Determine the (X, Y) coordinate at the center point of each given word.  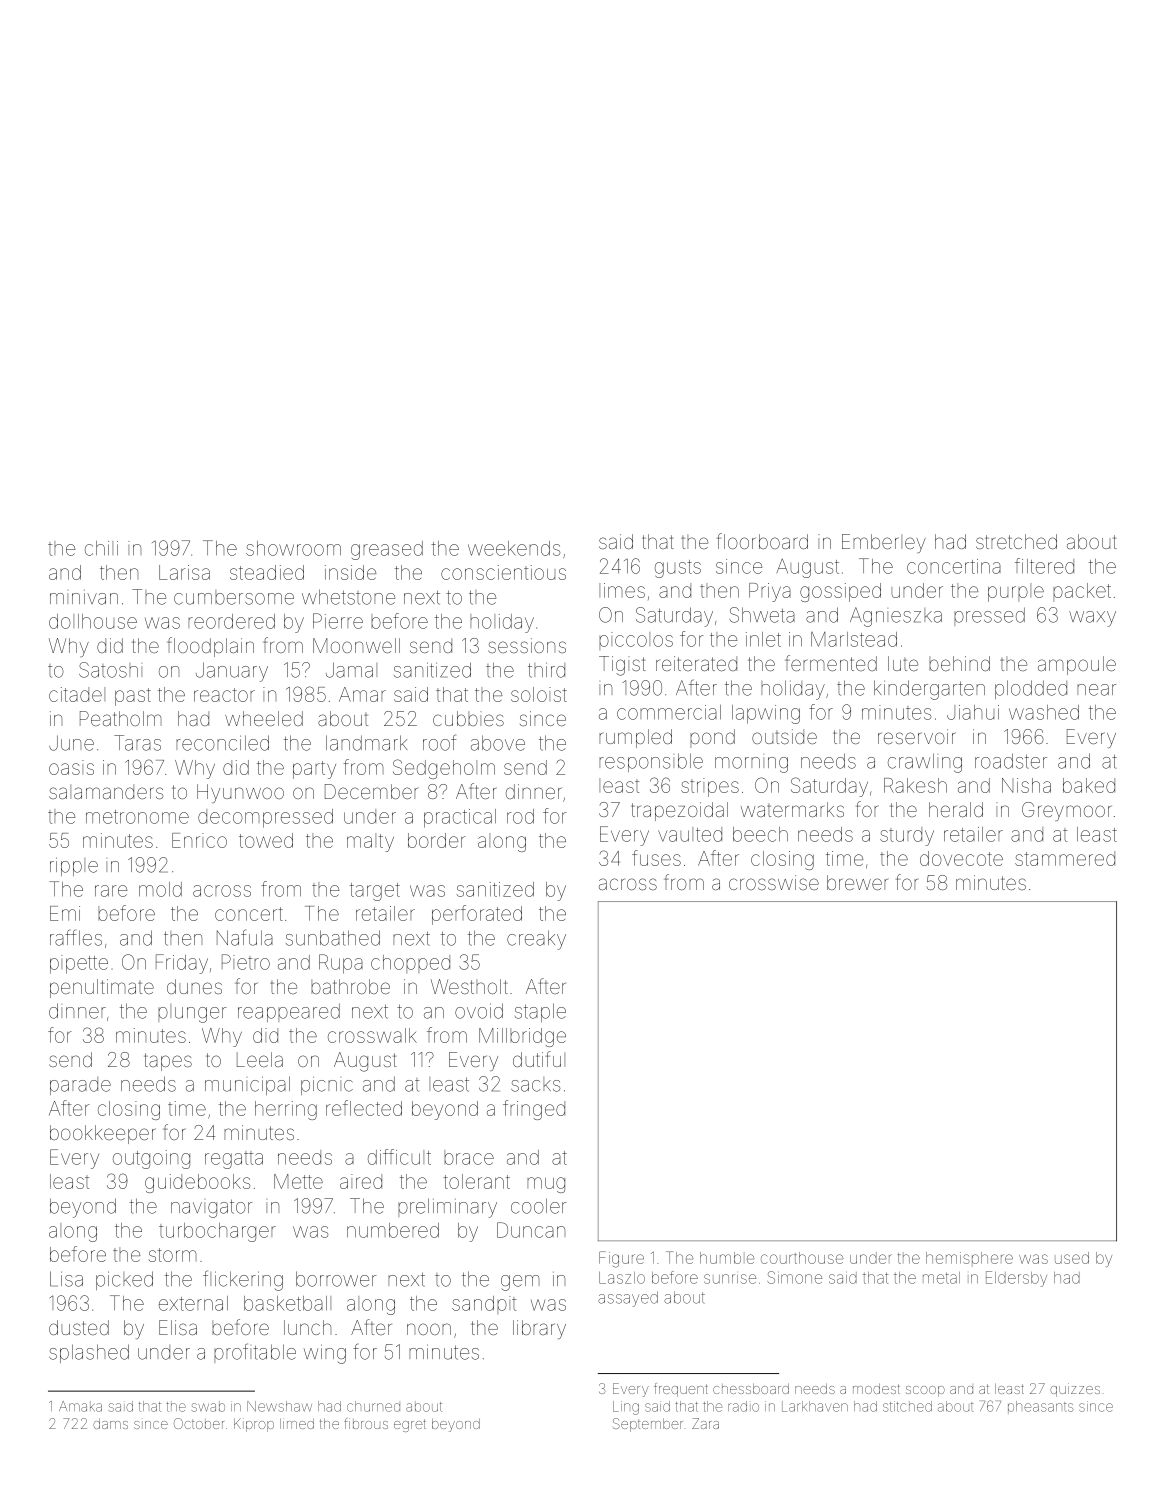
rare (111, 891)
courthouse (802, 1258)
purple (1016, 592)
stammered (1065, 858)
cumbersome (234, 597)
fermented (831, 663)
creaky (536, 940)
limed (297, 1424)
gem (520, 1283)
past (133, 697)
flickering (243, 1280)
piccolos (636, 641)
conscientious (503, 572)
